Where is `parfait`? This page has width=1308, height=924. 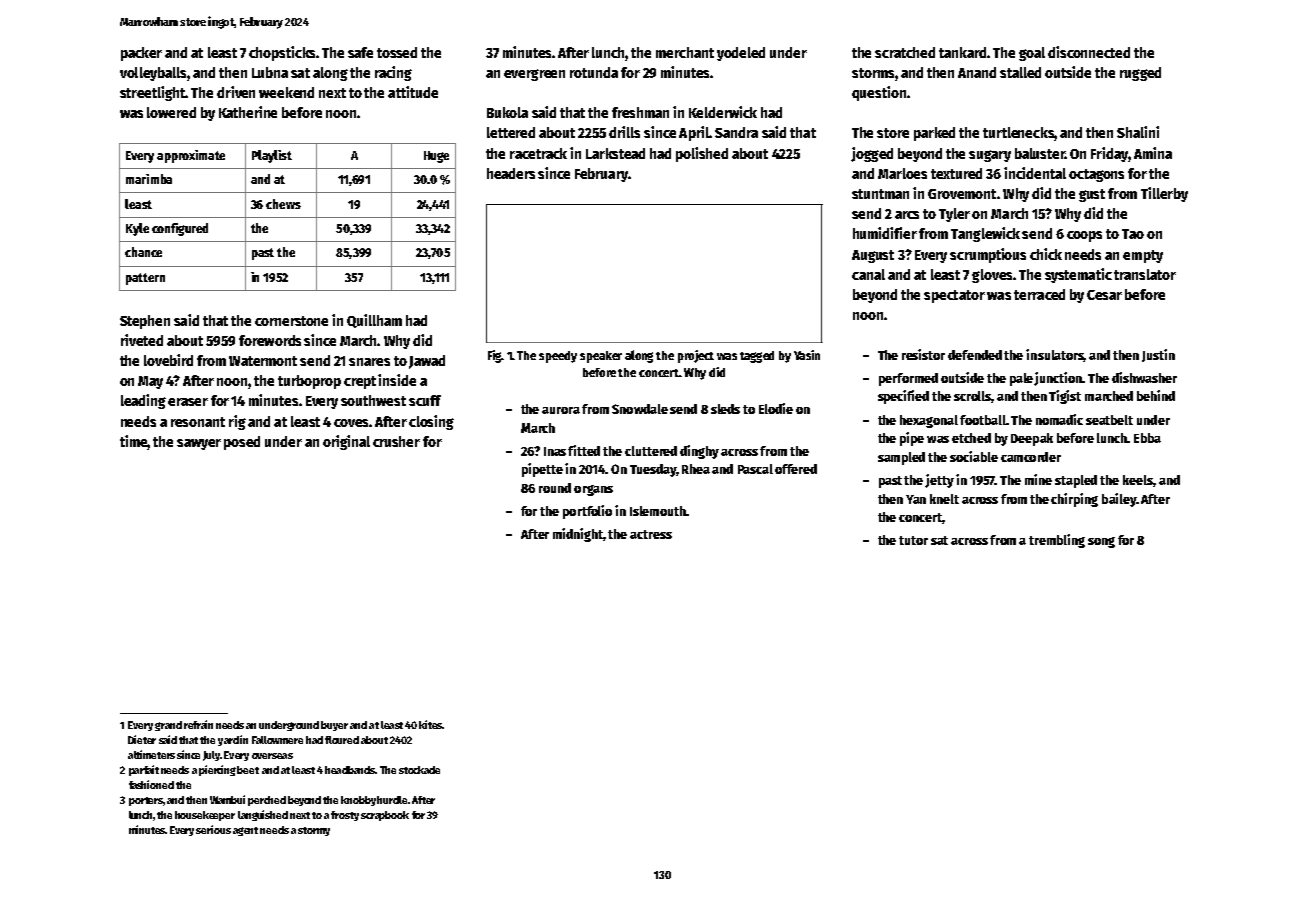
parfait is located at coordinates (144, 770).
